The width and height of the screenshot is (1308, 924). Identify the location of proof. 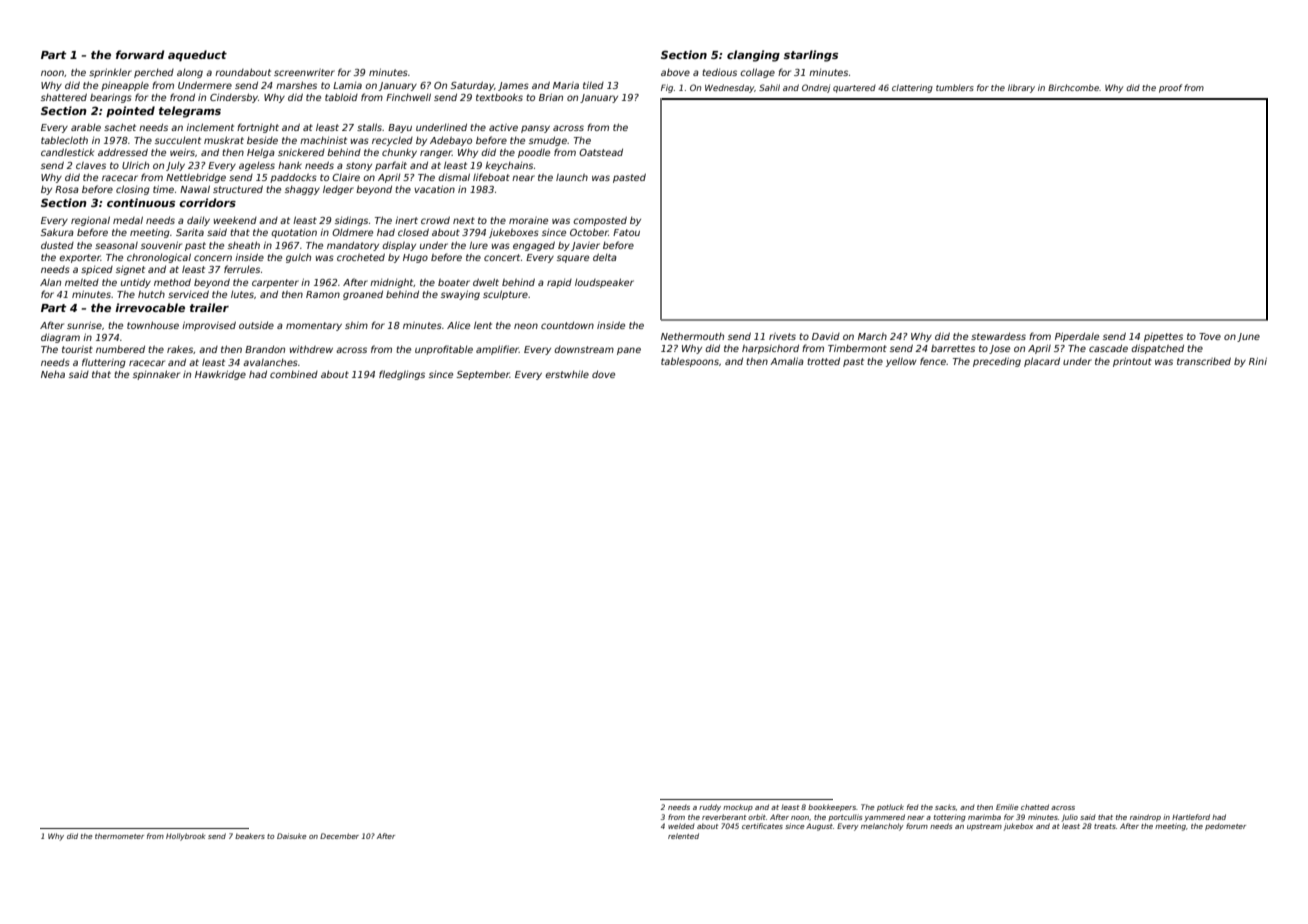
(1170, 88).
